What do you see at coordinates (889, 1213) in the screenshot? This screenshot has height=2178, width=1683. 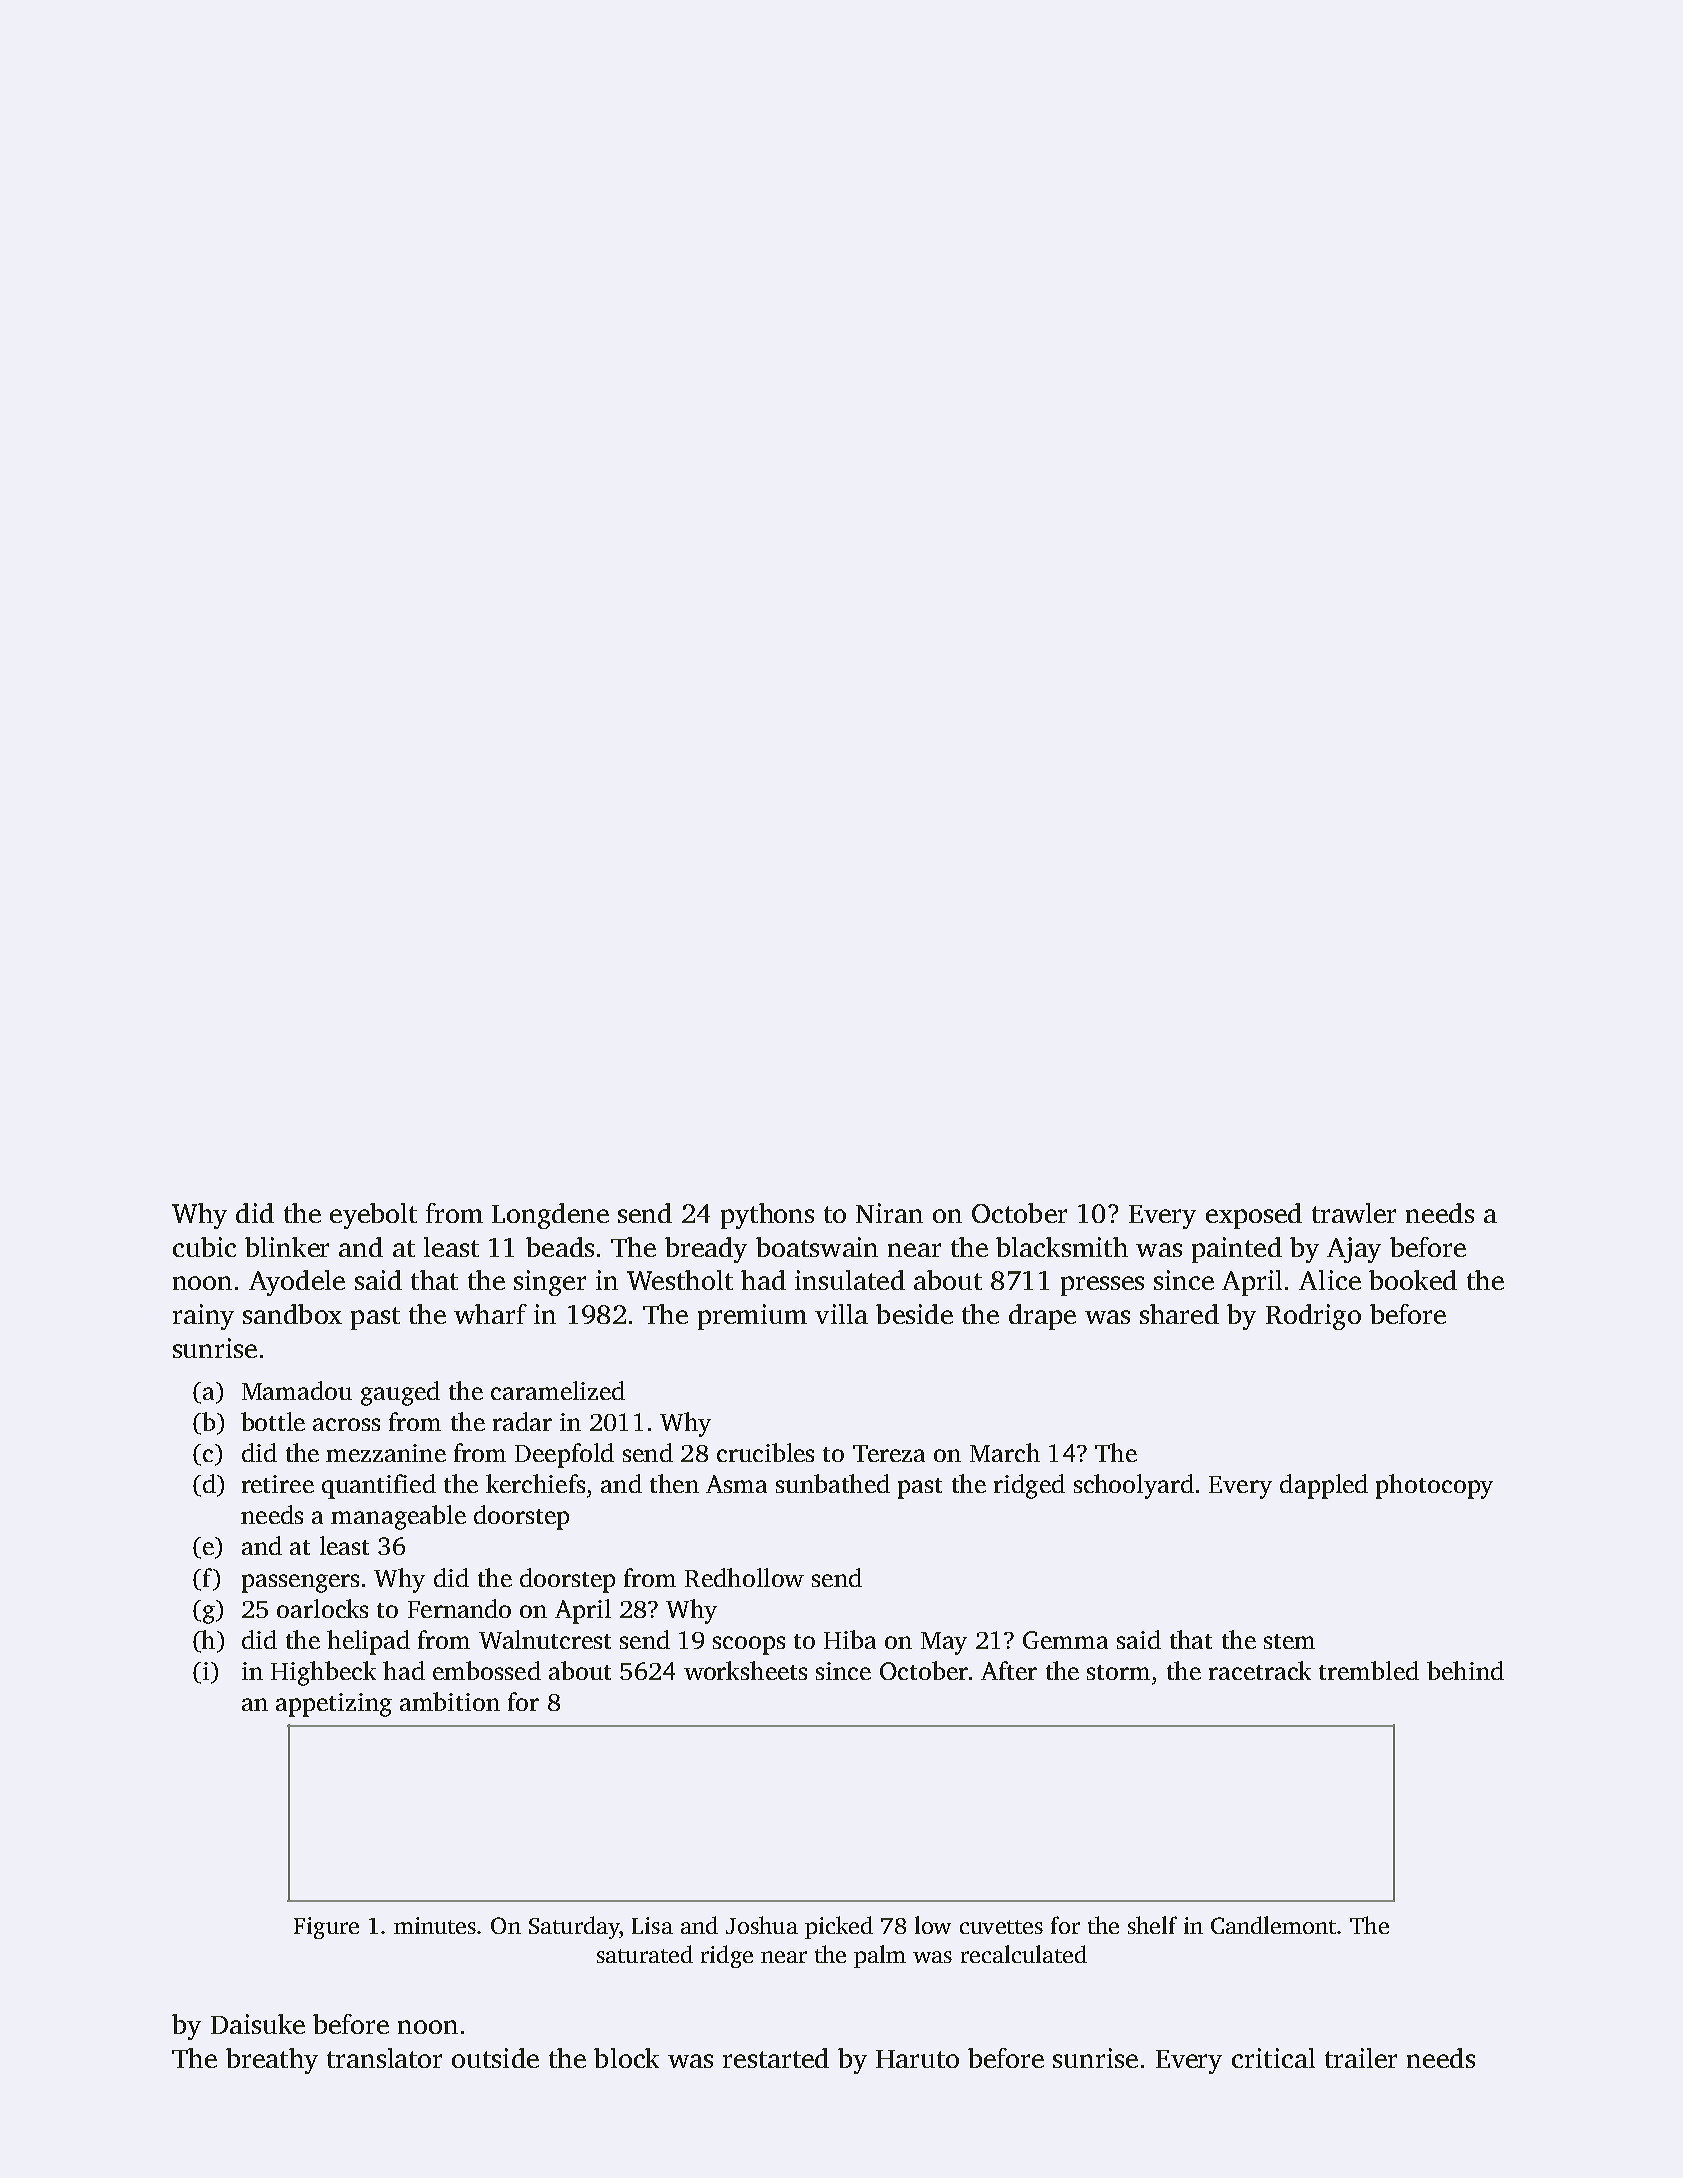 I see `Niran` at bounding box center [889, 1213].
